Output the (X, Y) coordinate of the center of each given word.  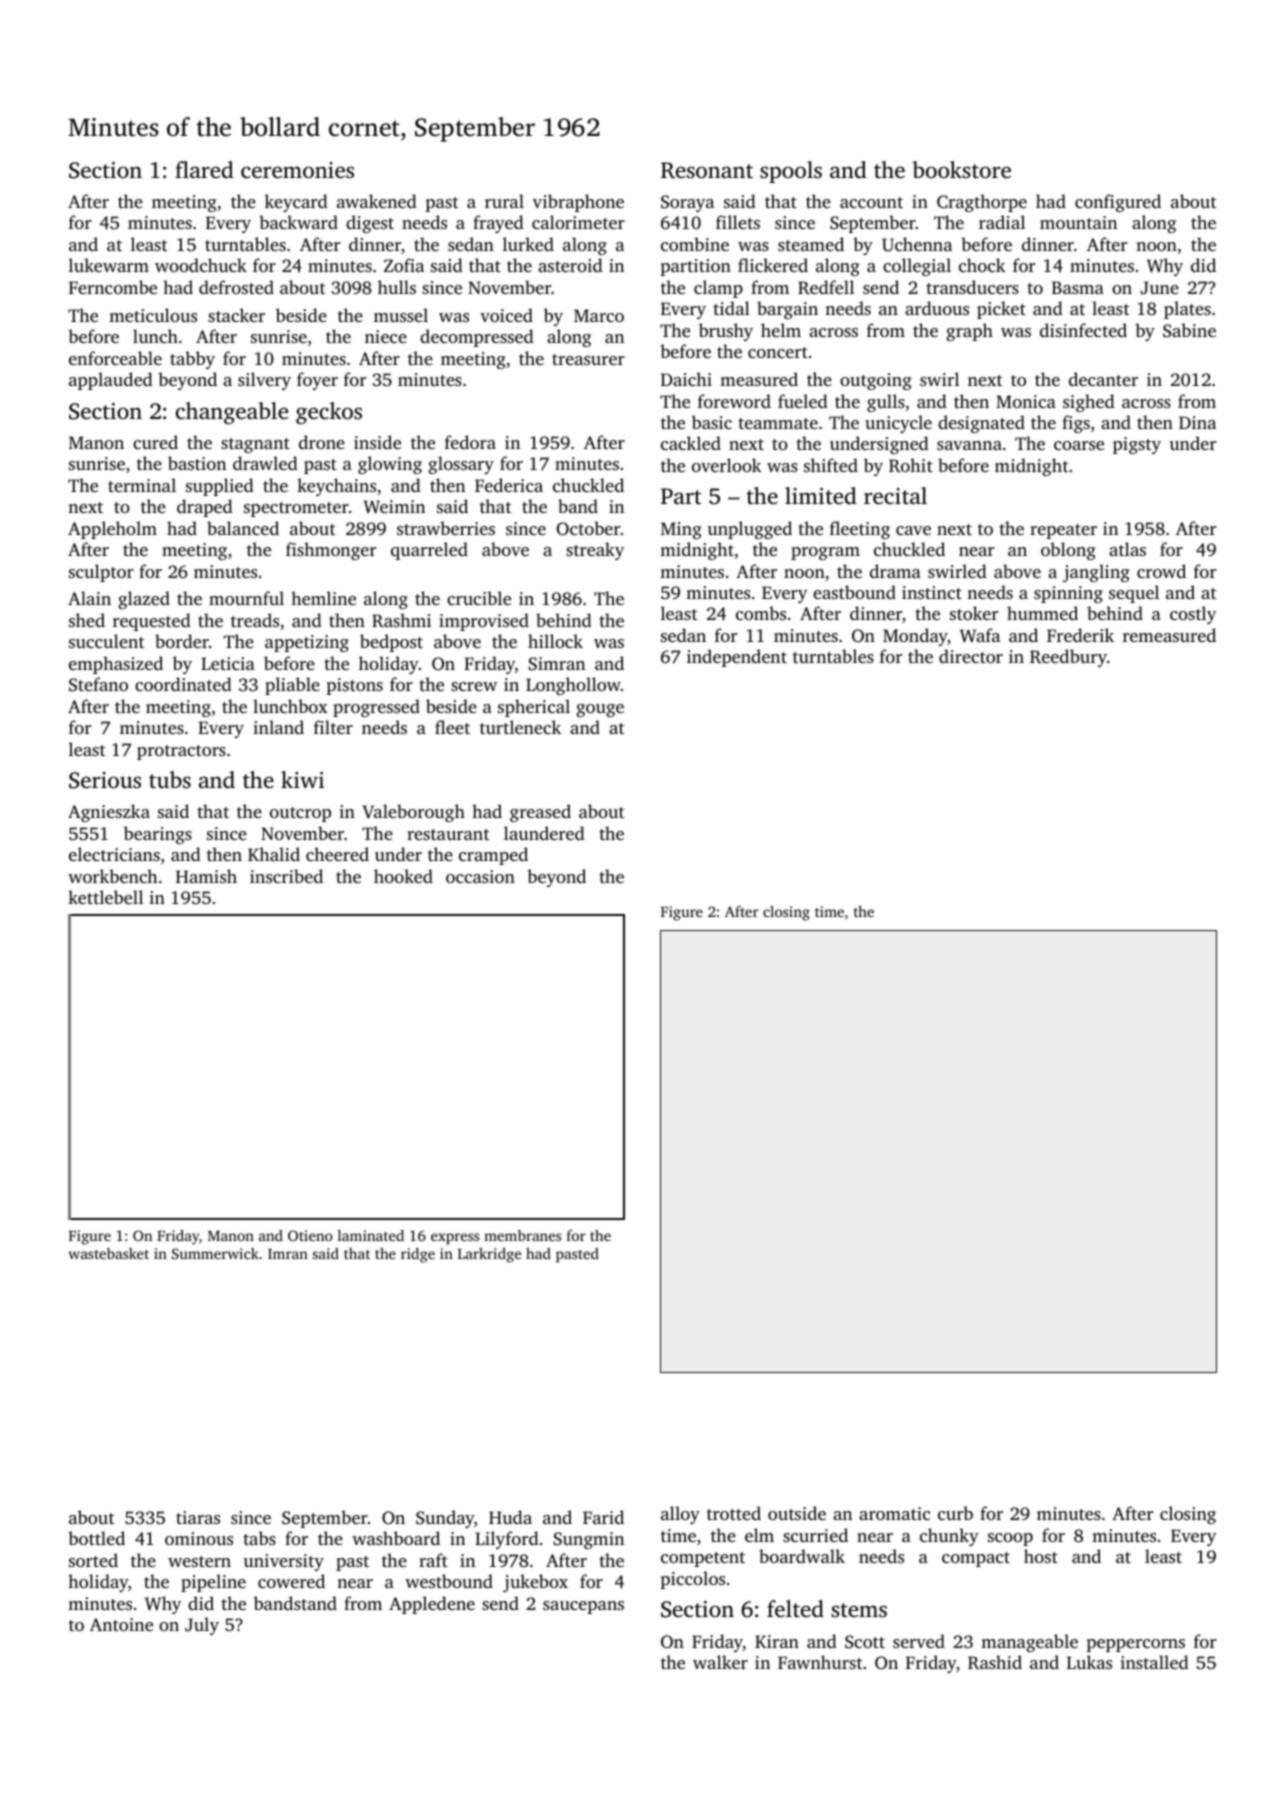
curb (955, 1513)
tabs (259, 1538)
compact (976, 1559)
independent (737, 658)
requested (152, 622)
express (455, 1239)
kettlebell (105, 897)
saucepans (583, 1607)
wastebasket (109, 1253)
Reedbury (1068, 658)
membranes (522, 1235)
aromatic (894, 1513)
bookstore (961, 170)
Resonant (707, 170)
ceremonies (297, 170)
